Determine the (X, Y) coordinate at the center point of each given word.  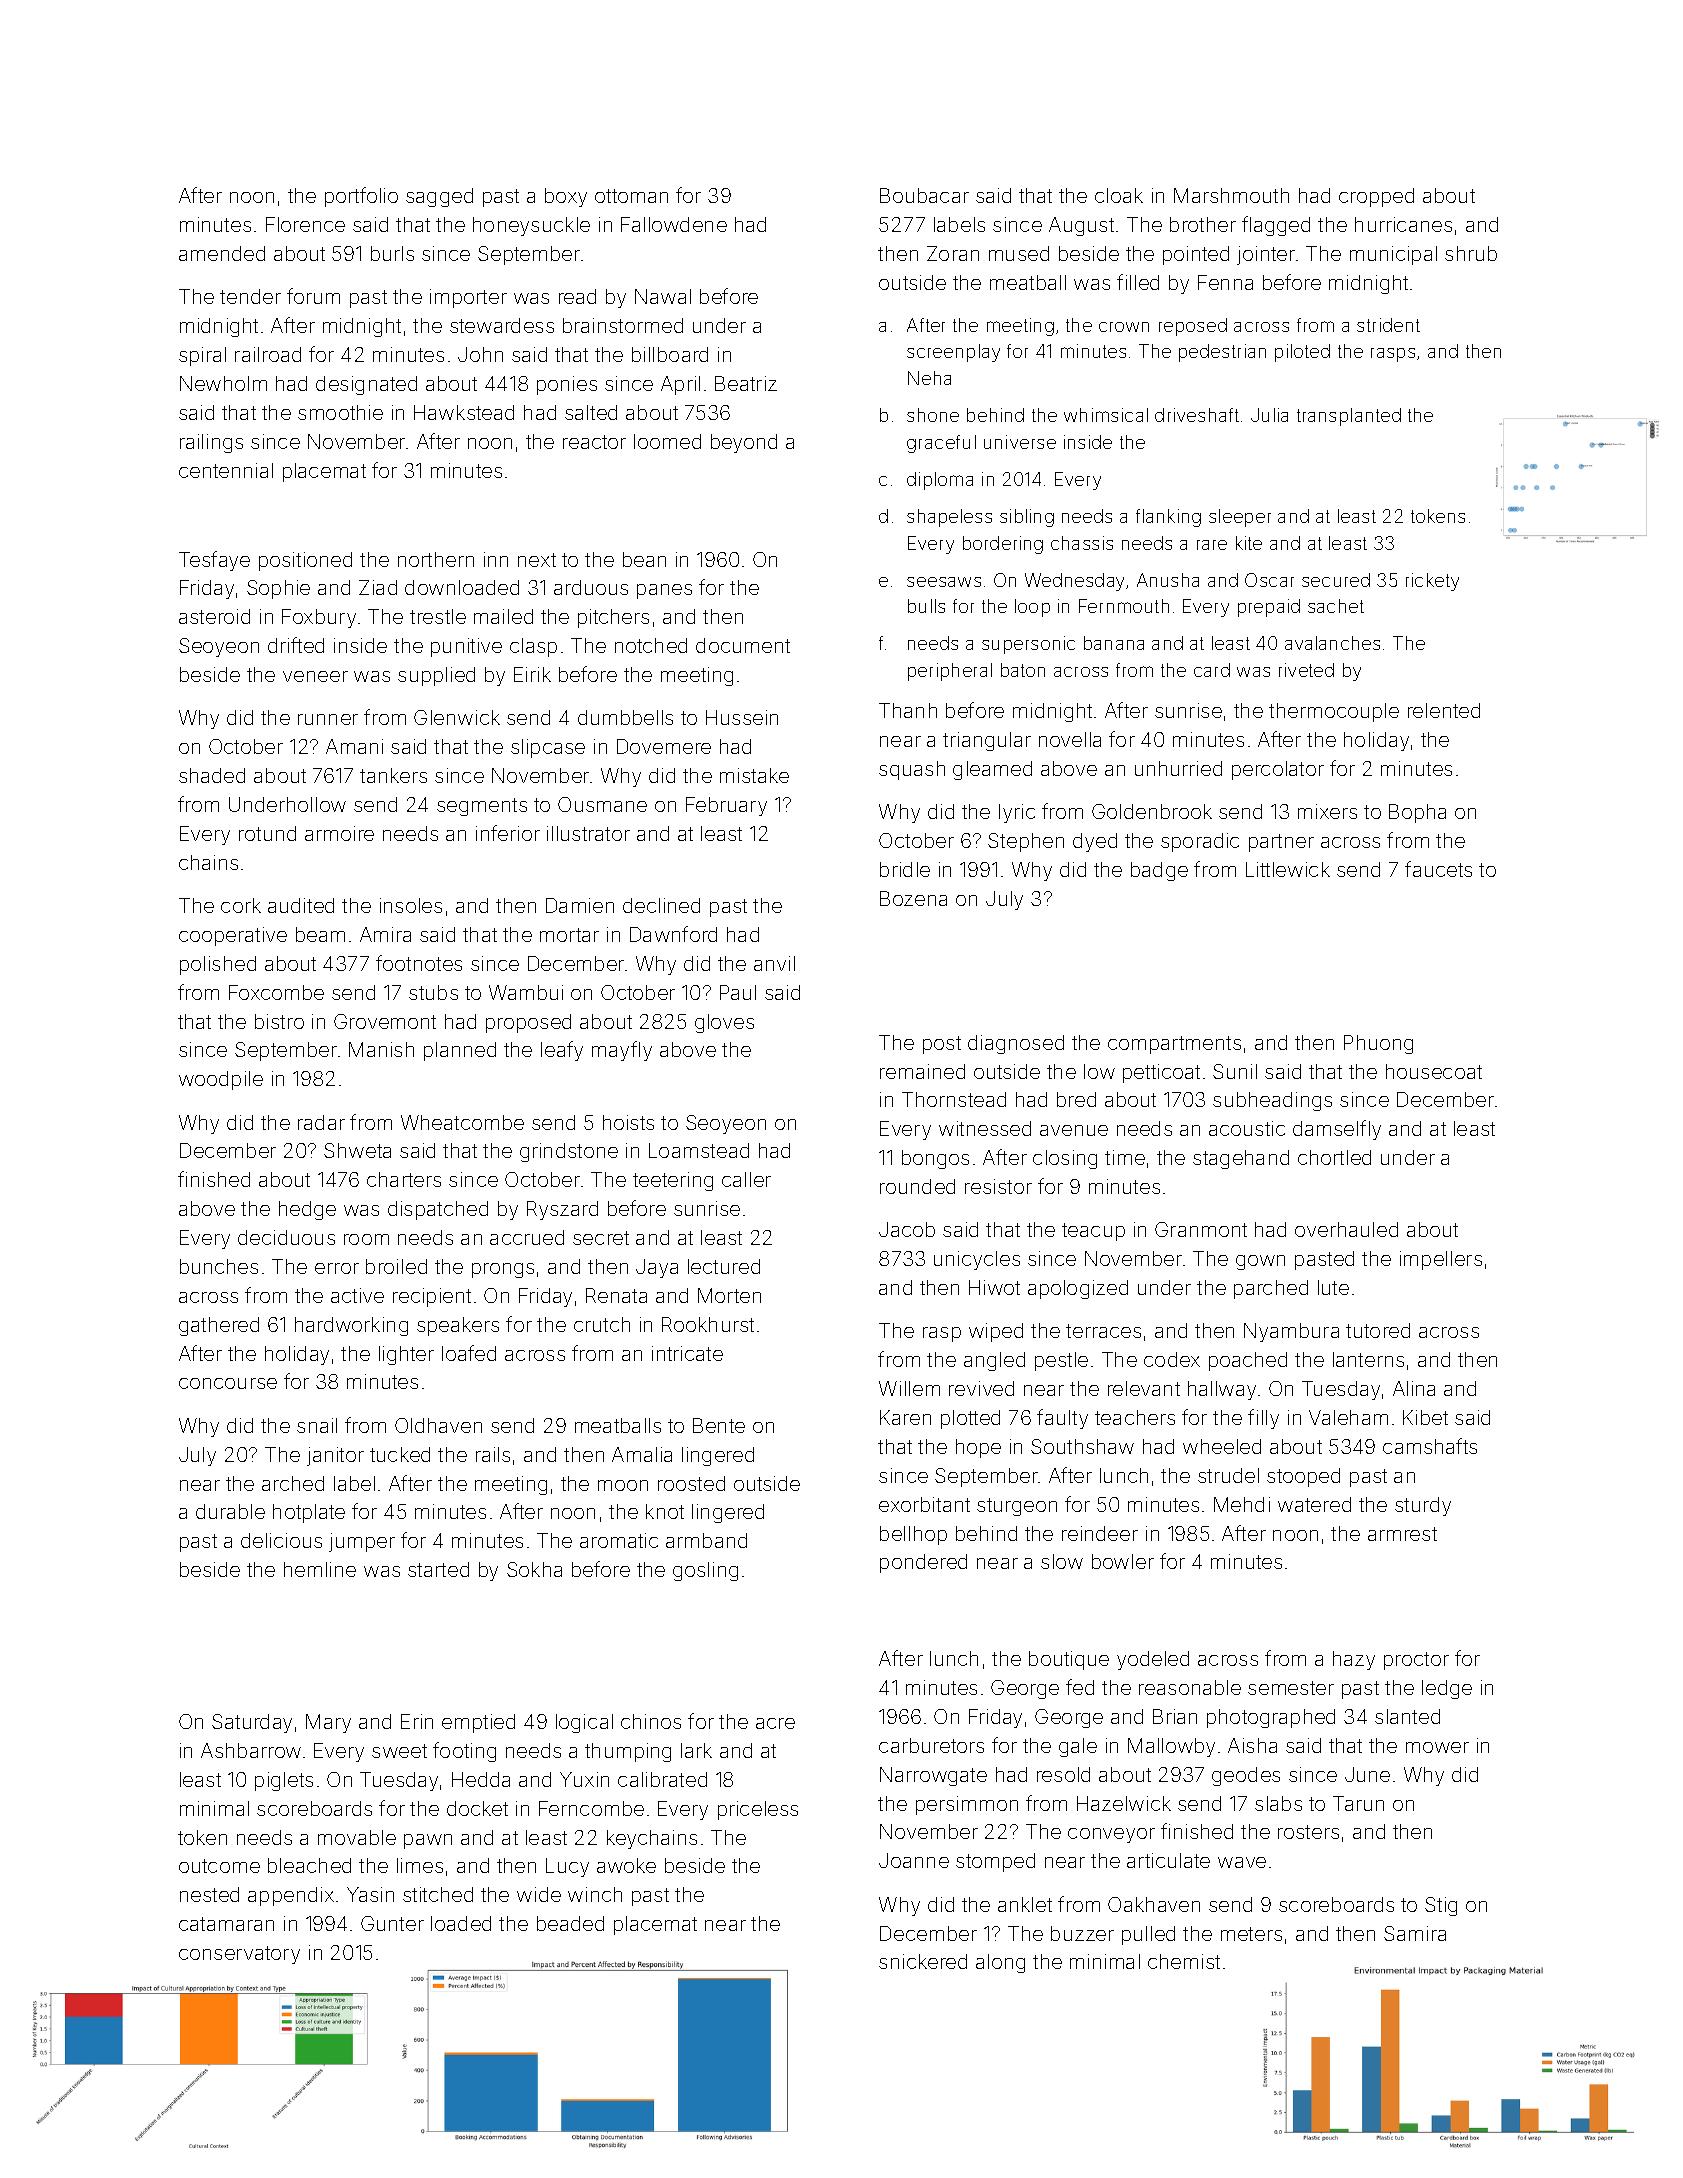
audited (301, 905)
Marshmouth (1231, 195)
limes (420, 1865)
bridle (905, 869)
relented (1444, 710)
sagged (439, 197)
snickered (923, 1961)
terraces (1103, 1331)
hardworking (351, 1326)
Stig (1441, 1906)
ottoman (631, 196)
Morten (729, 1295)
